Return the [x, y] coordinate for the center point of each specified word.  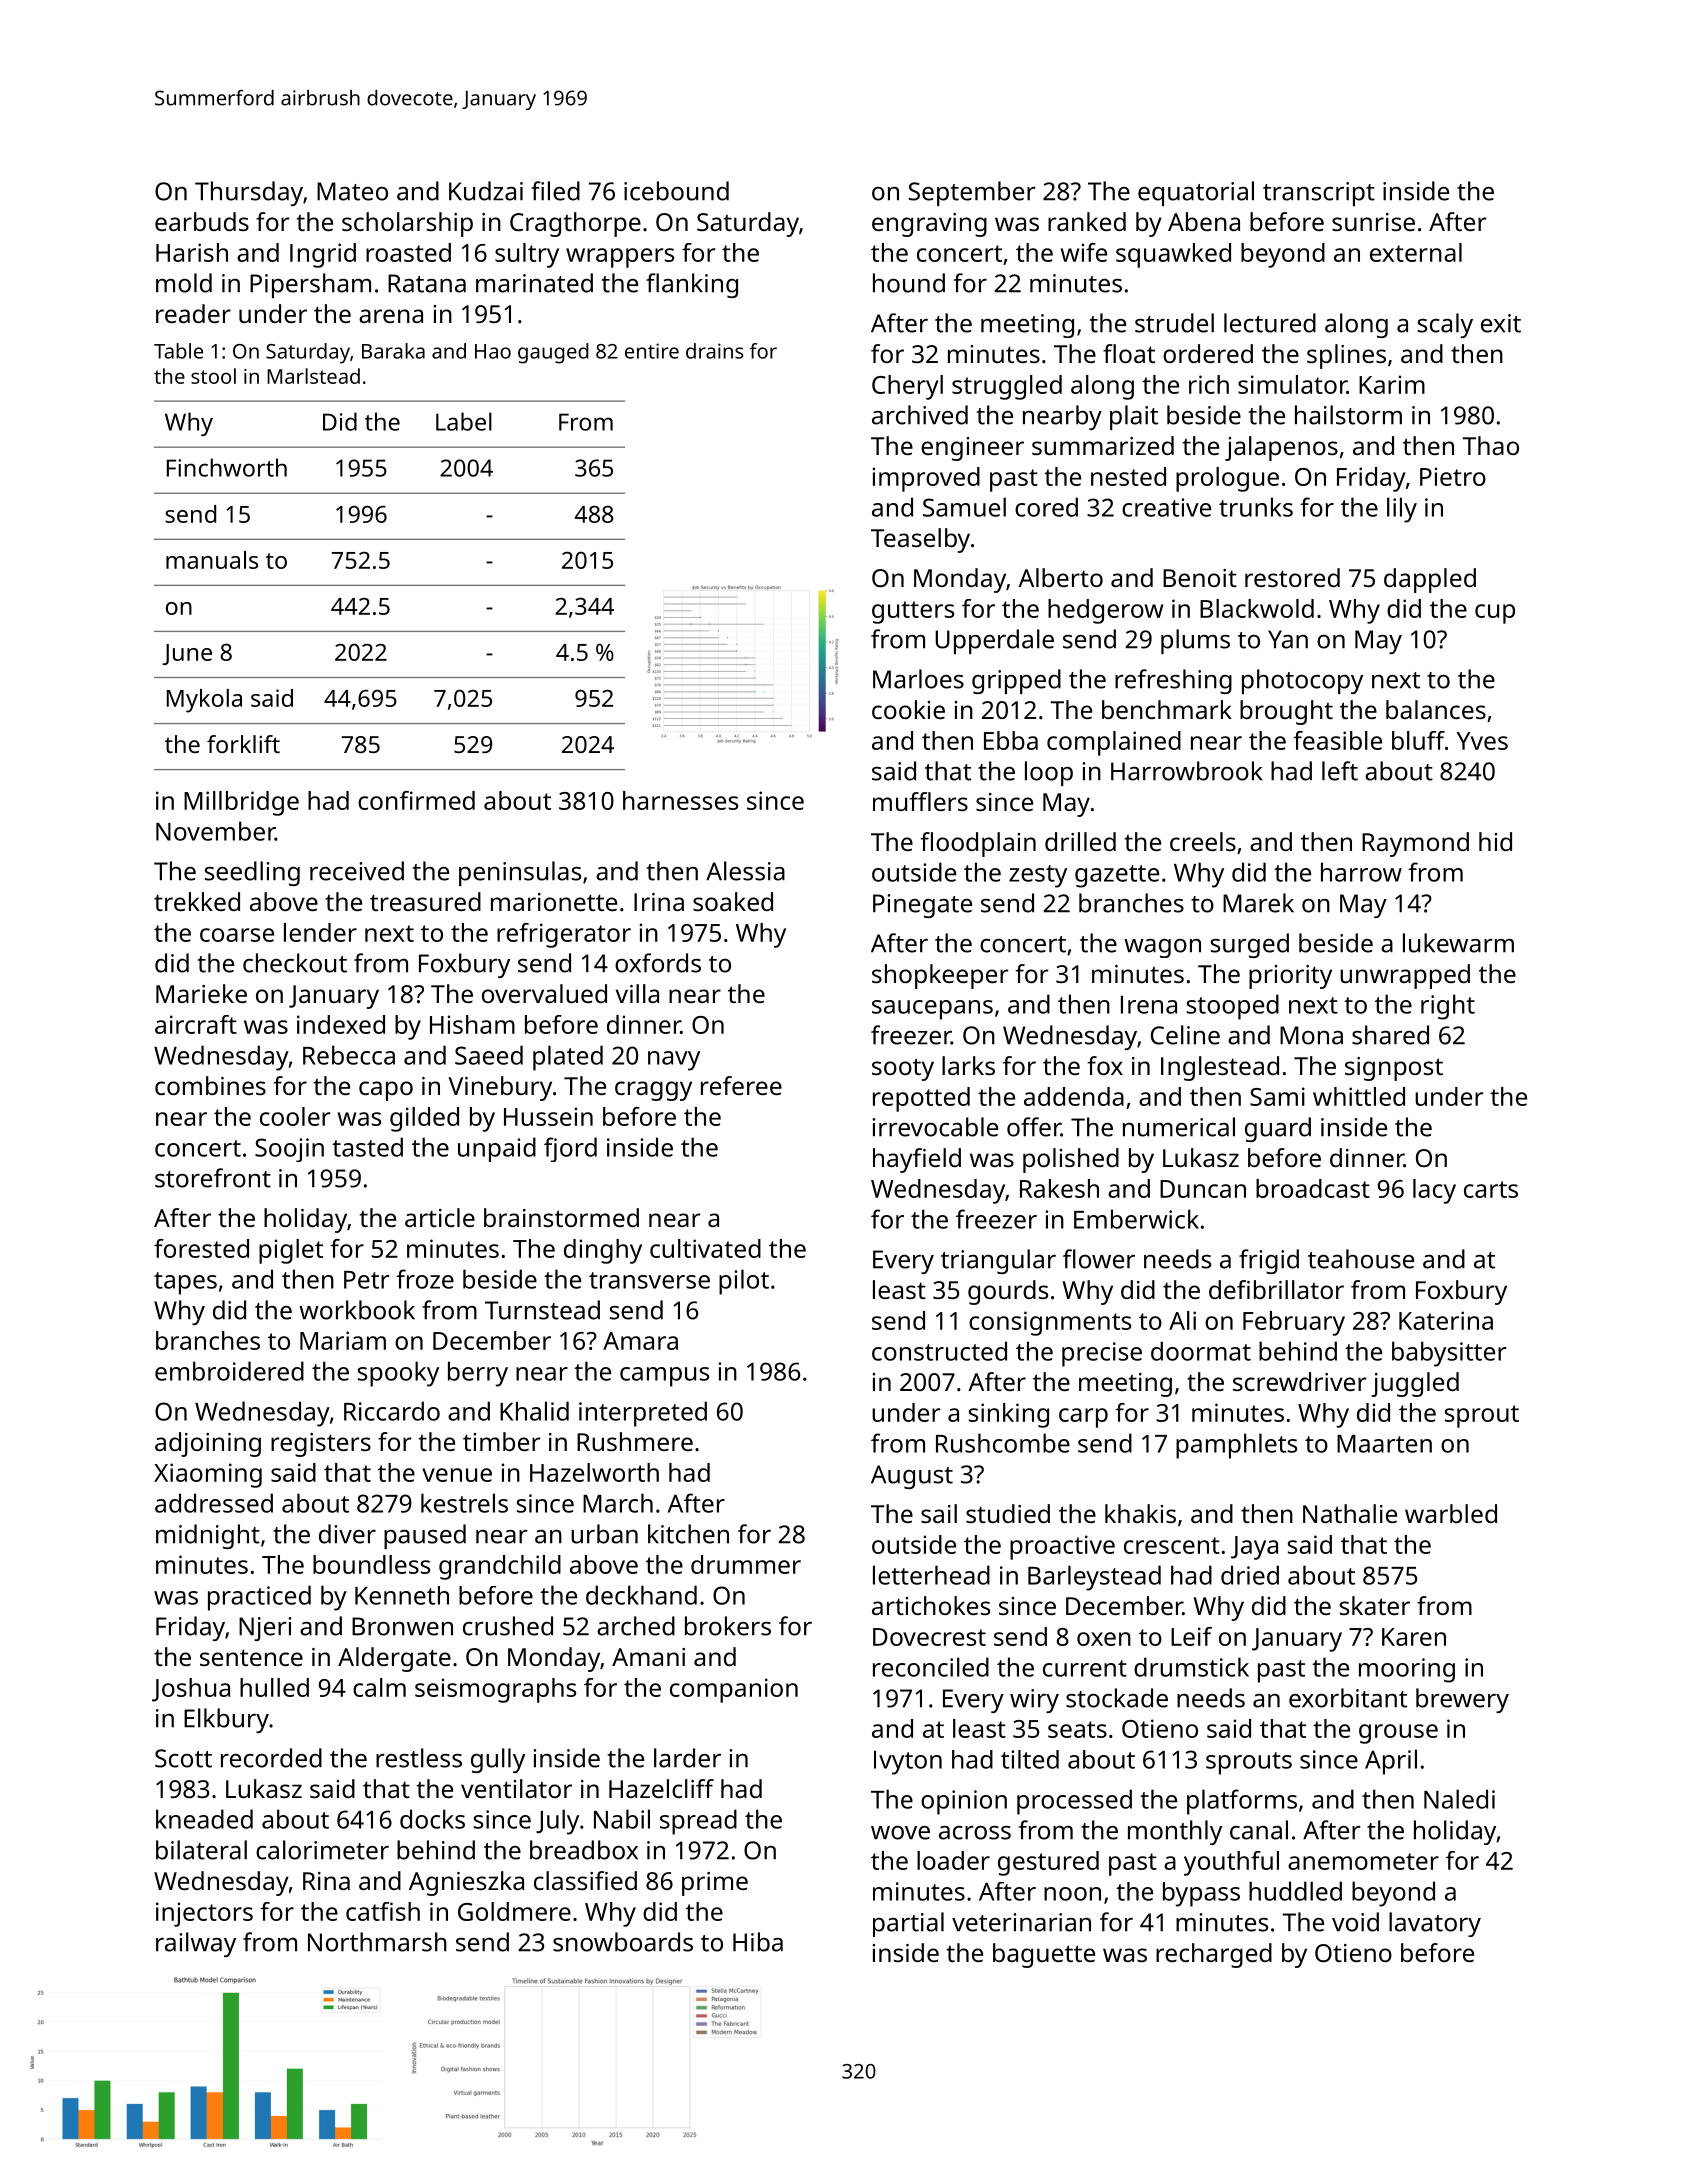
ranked [1087, 221]
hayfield [917, 1160]
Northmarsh [377, 1942]
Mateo [352, 191]
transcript [1319, 194]
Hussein [548, 1116]
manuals [212, 560]
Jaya [1254, 1548]
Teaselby [920, 540]
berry [478, 1374]
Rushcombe [1003, 1443]
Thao [1490, 445]
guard [1278, 1129]
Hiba [758, 1942]
